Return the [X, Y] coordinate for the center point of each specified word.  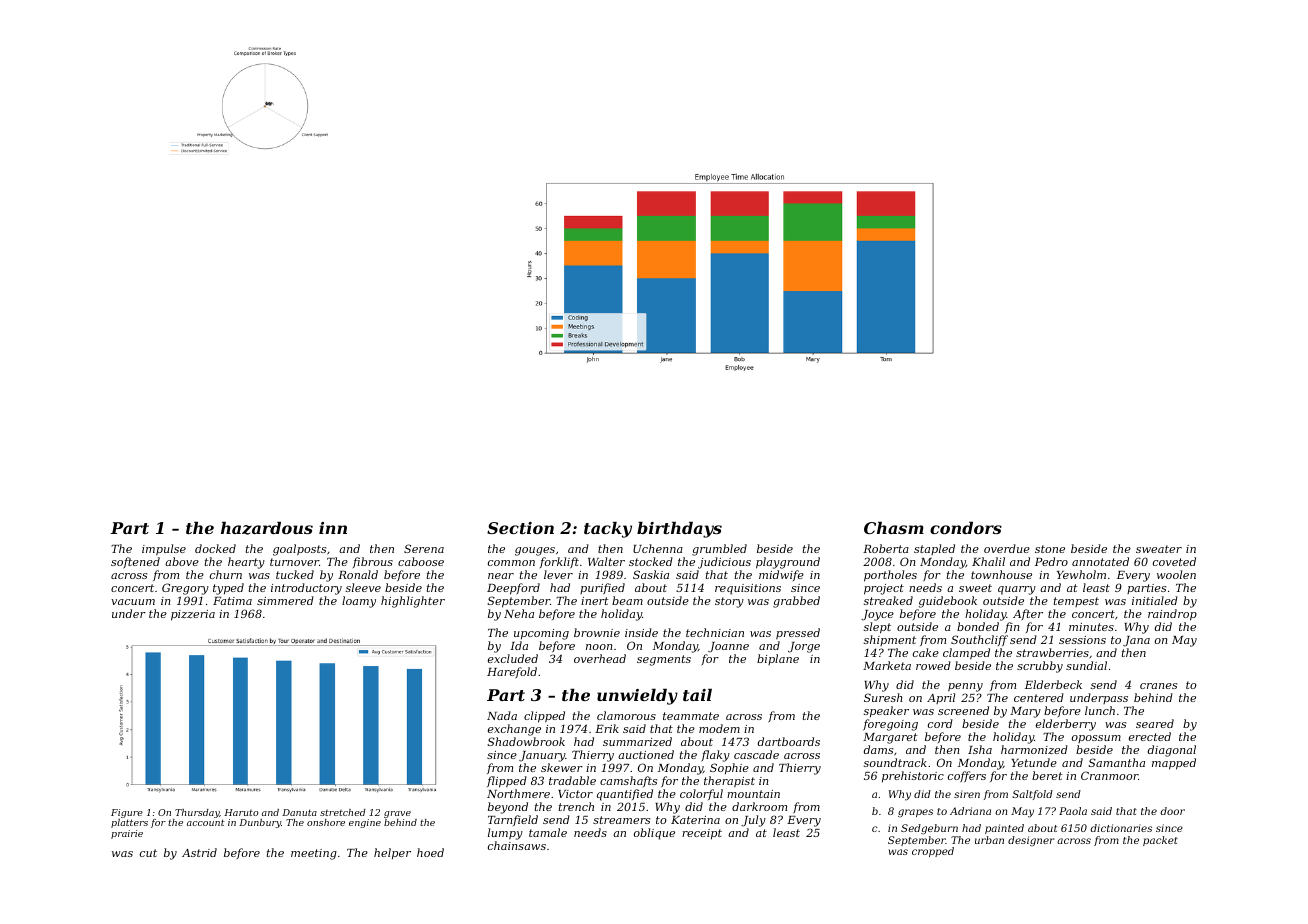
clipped [544, 717]
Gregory [185, 589]
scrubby [1040, 667]
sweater [1159, 549]
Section [520, 528]
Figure [127, 813]
